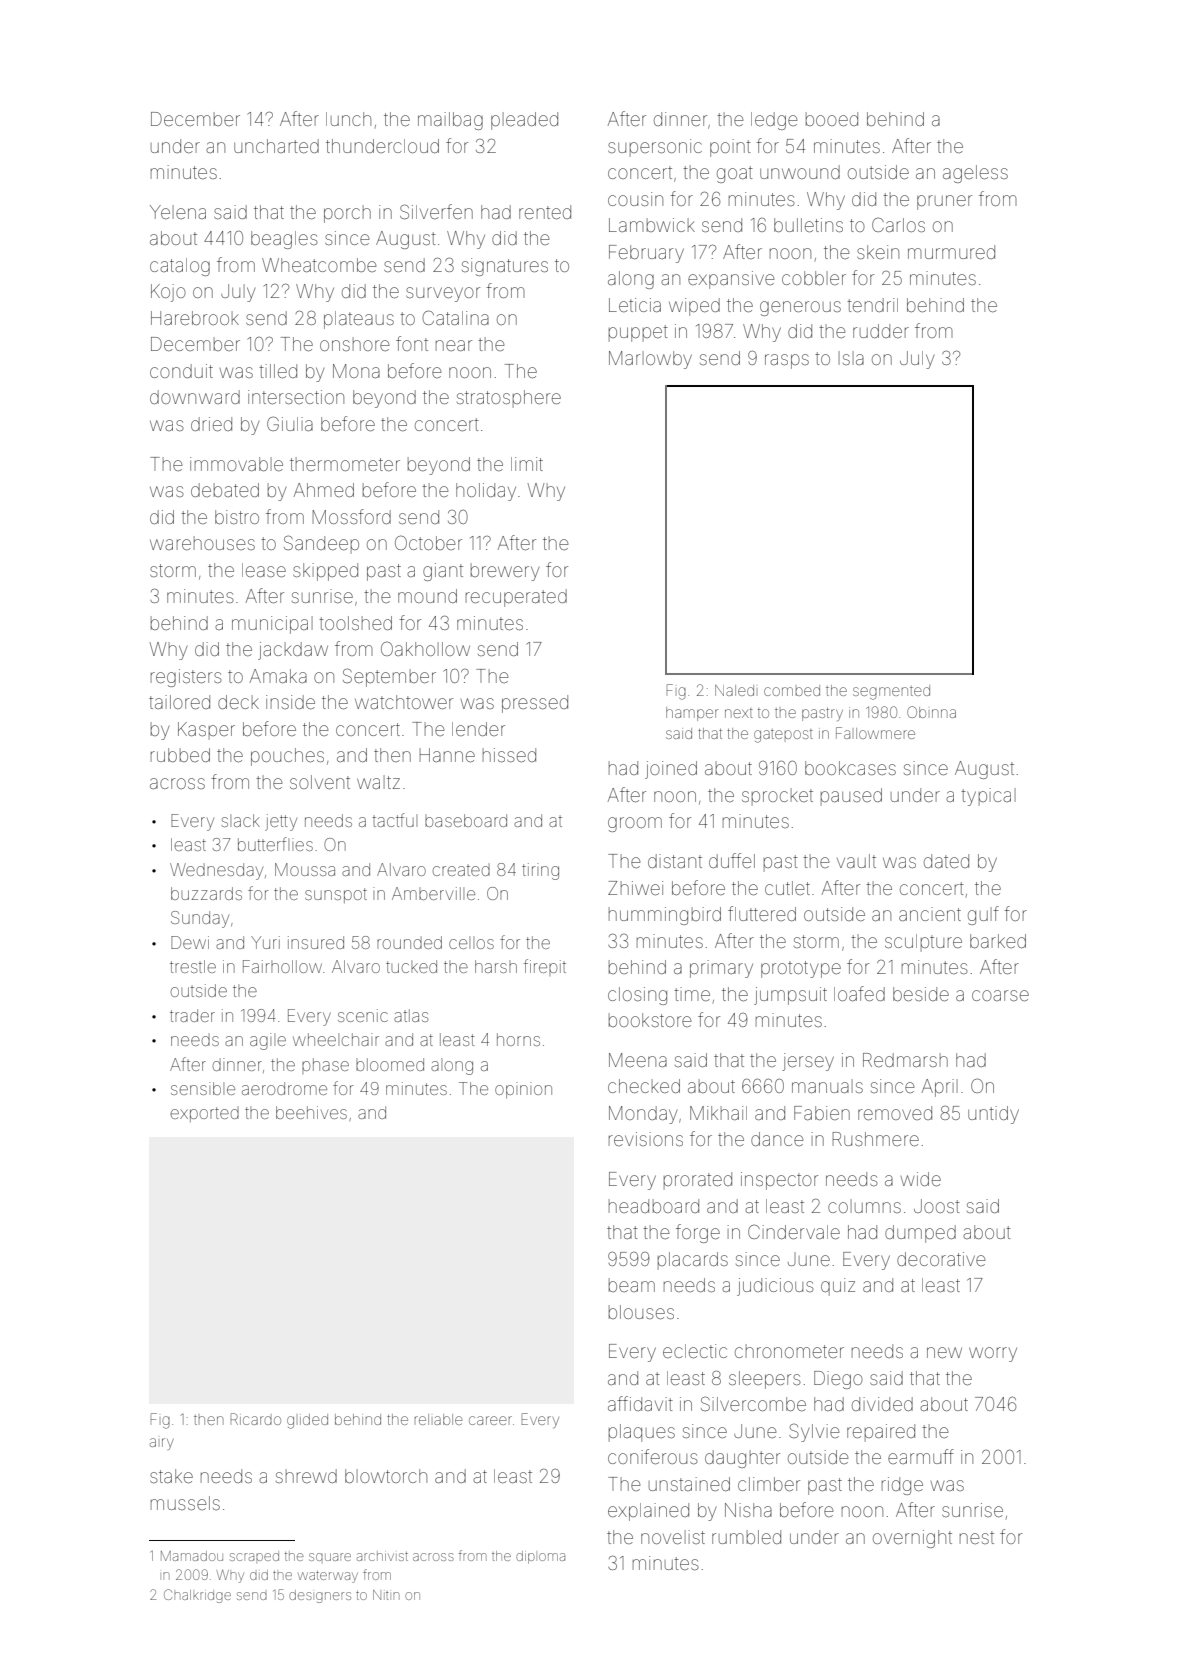 The image size is (1181, 1670). What do you see at coordinates (192, 1015) in the screenshot?
I see `trader` at bounding box center [192, 1015].
